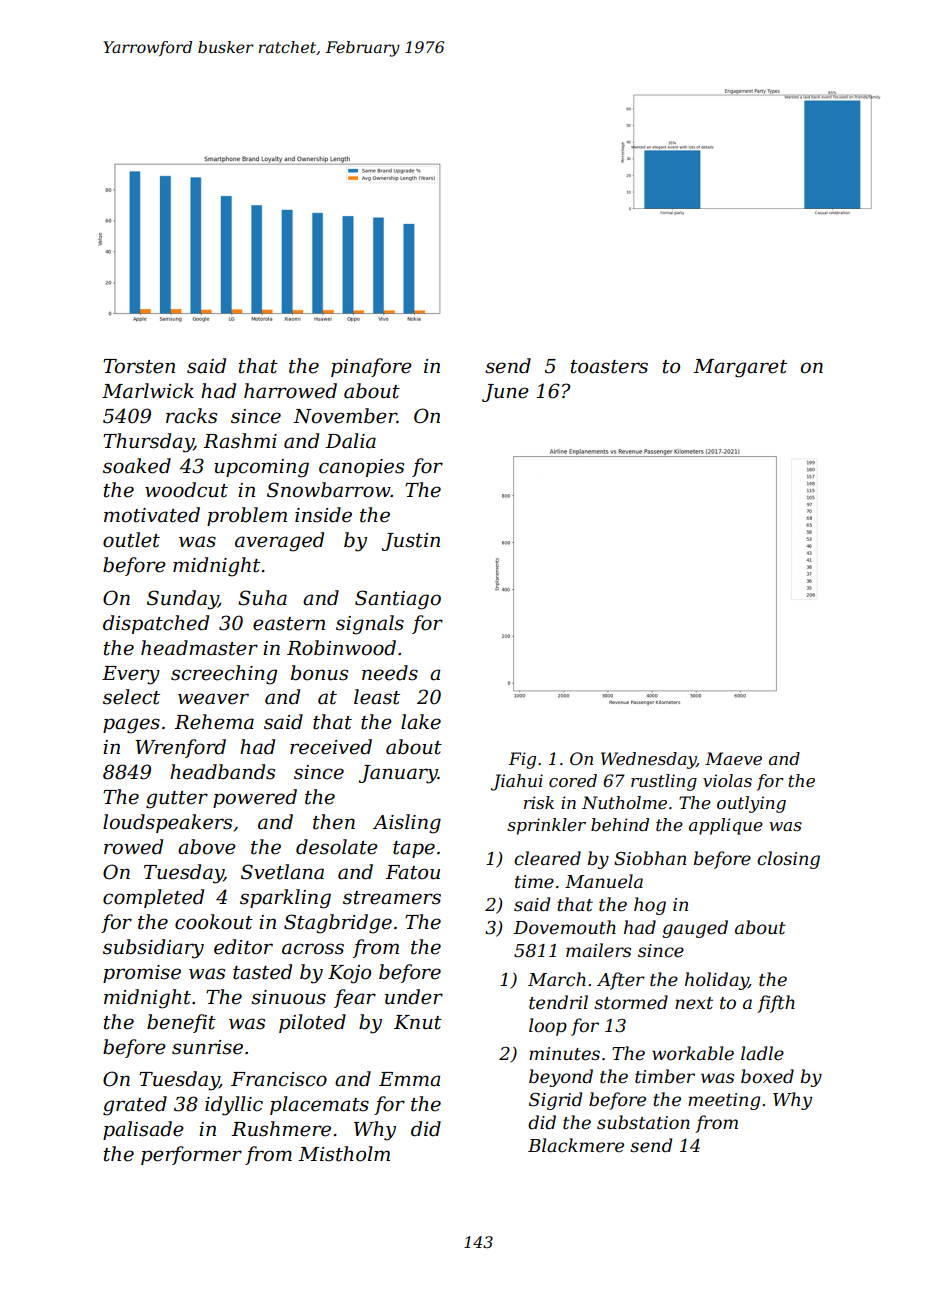 This document has width=927, height=1315. What do you see at coordinates (726, 826) in the document?
I see `applique` at bounding box center [726, 826].
